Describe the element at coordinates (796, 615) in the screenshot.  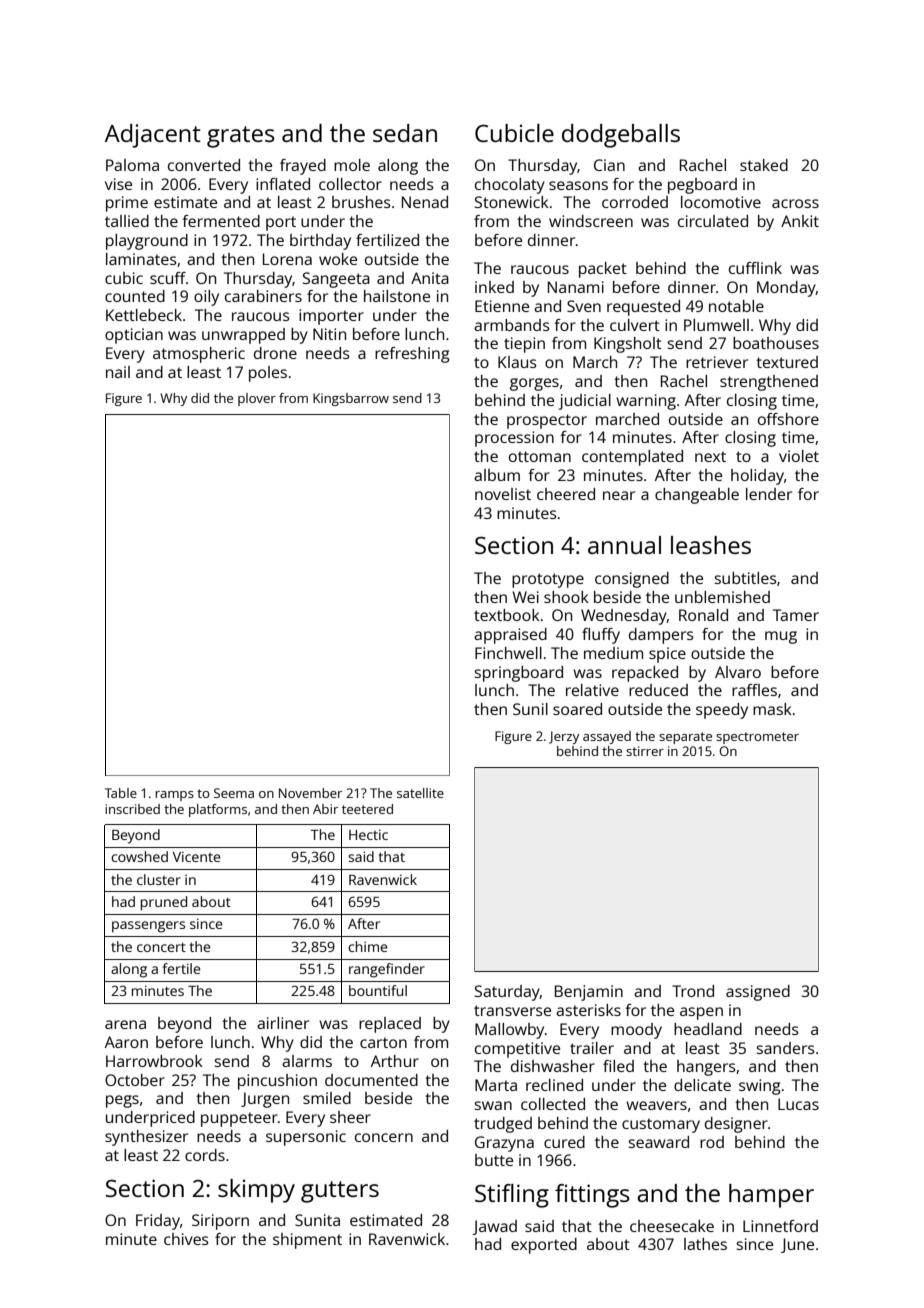
I see `Tamer` at that location.
